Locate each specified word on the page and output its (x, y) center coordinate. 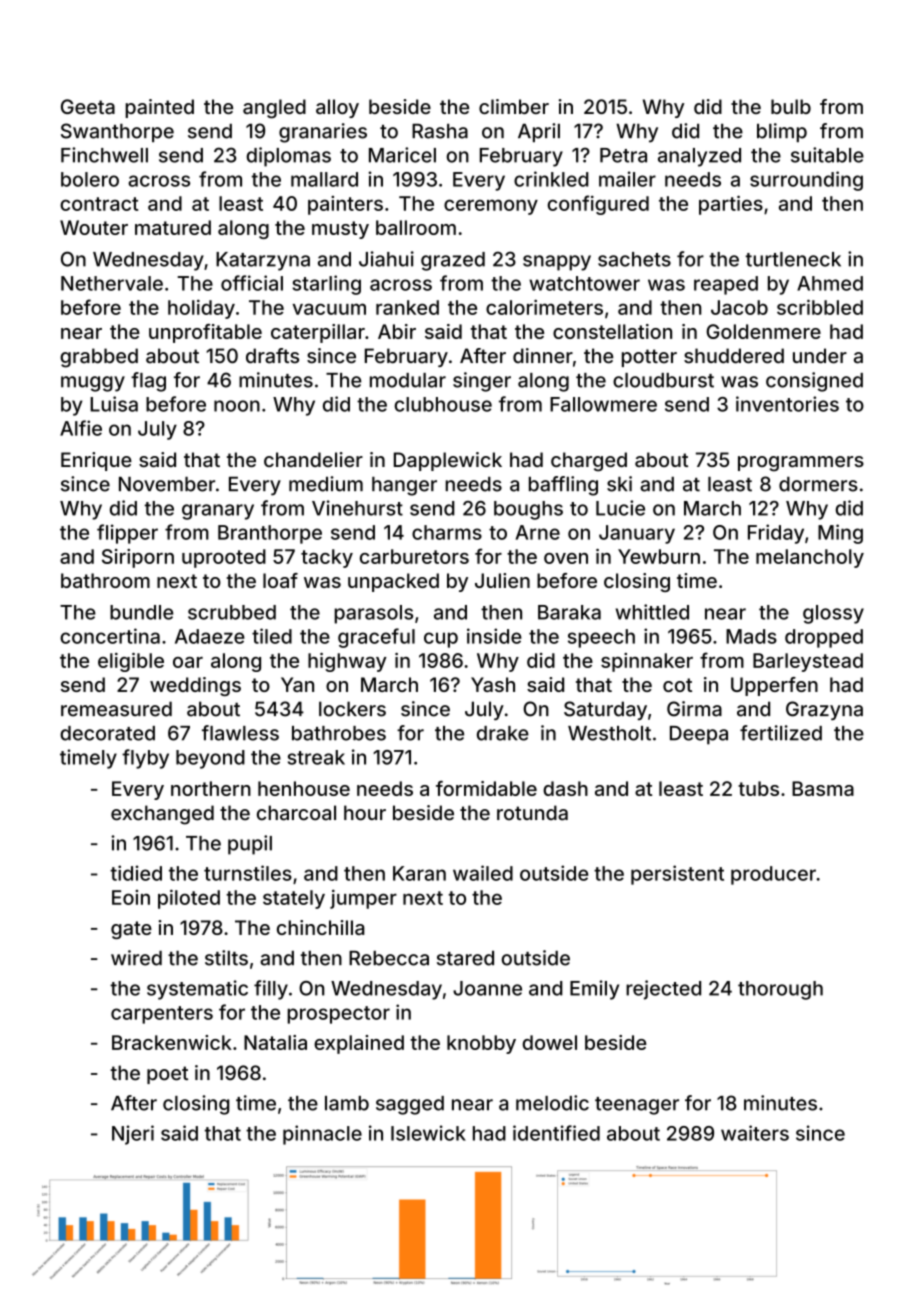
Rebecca (389, 958)
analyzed (699, 157)
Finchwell (104, 155)
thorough (780, 990)
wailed (483, 873)
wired (136, 958)
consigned (814, 382)
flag (148, 382)
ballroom (416, 227)
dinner (543, 356)
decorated (107, 733)
